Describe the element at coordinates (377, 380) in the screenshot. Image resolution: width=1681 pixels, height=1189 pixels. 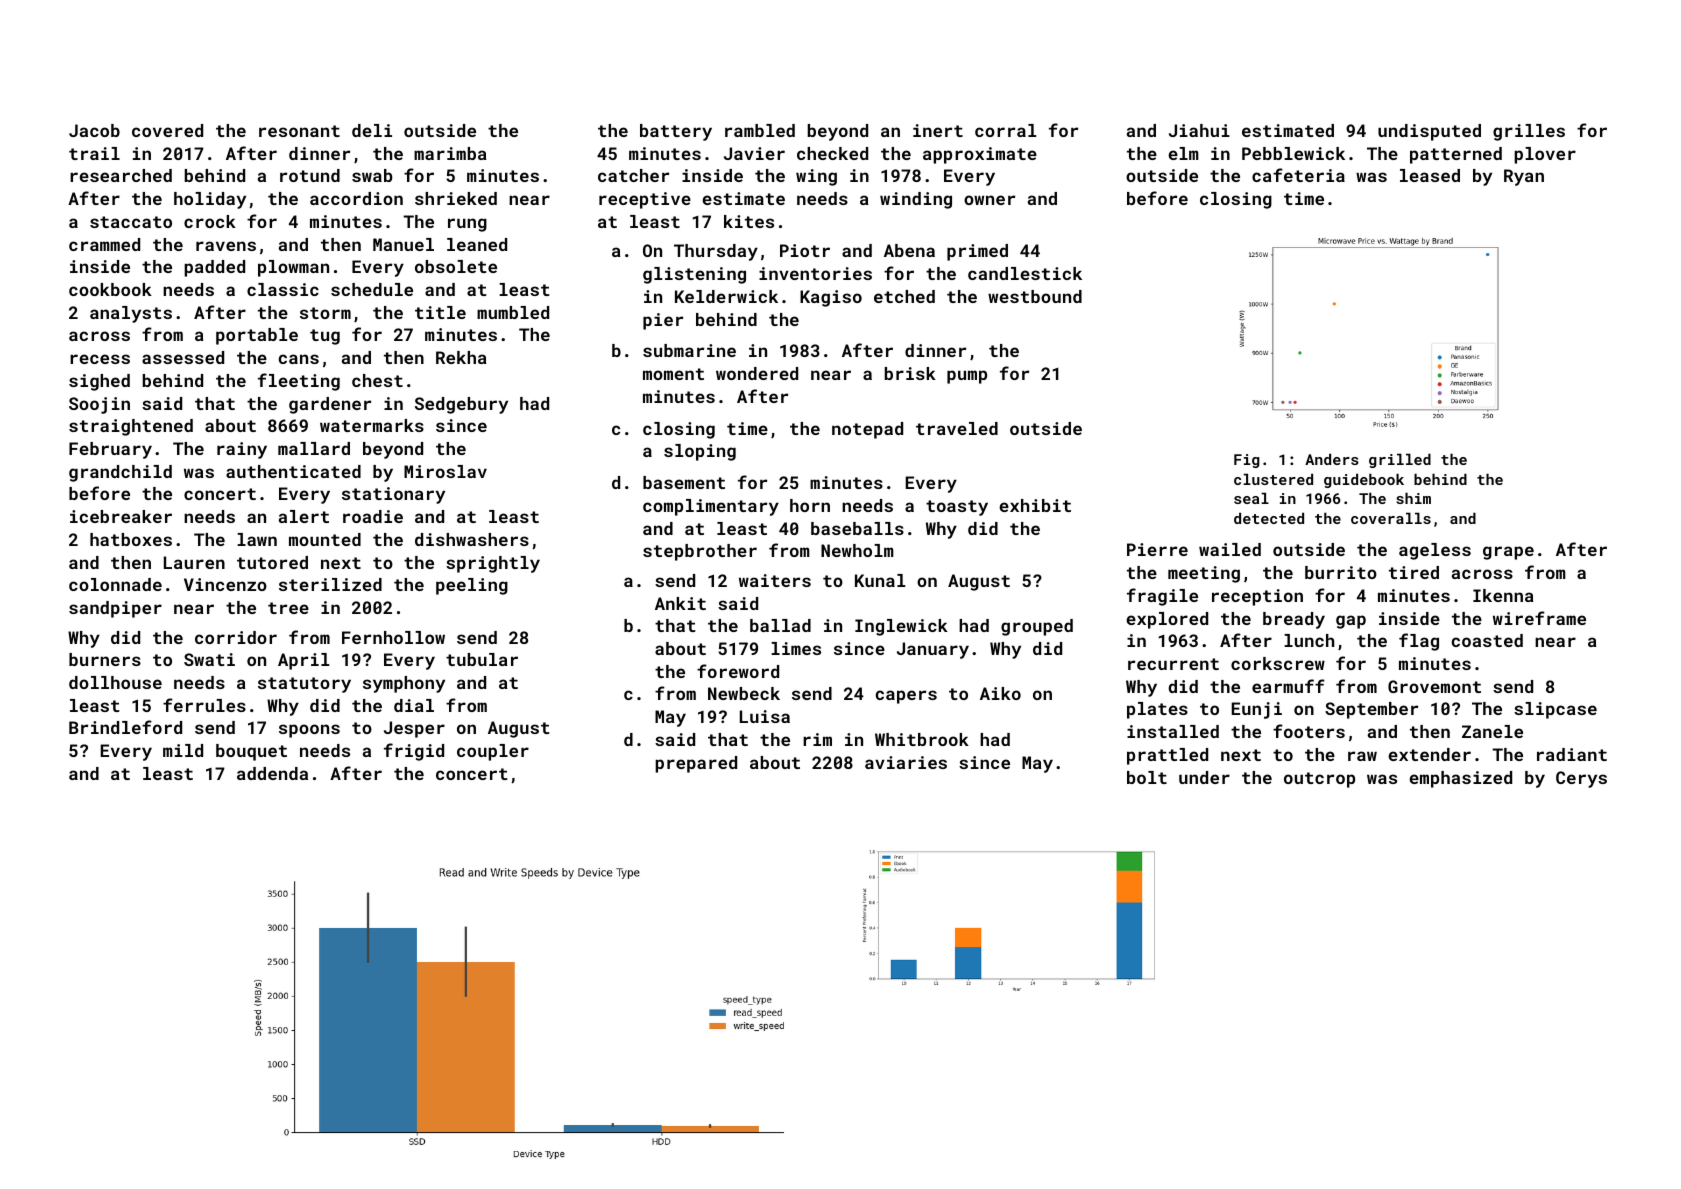
I see `chest` at that location.
